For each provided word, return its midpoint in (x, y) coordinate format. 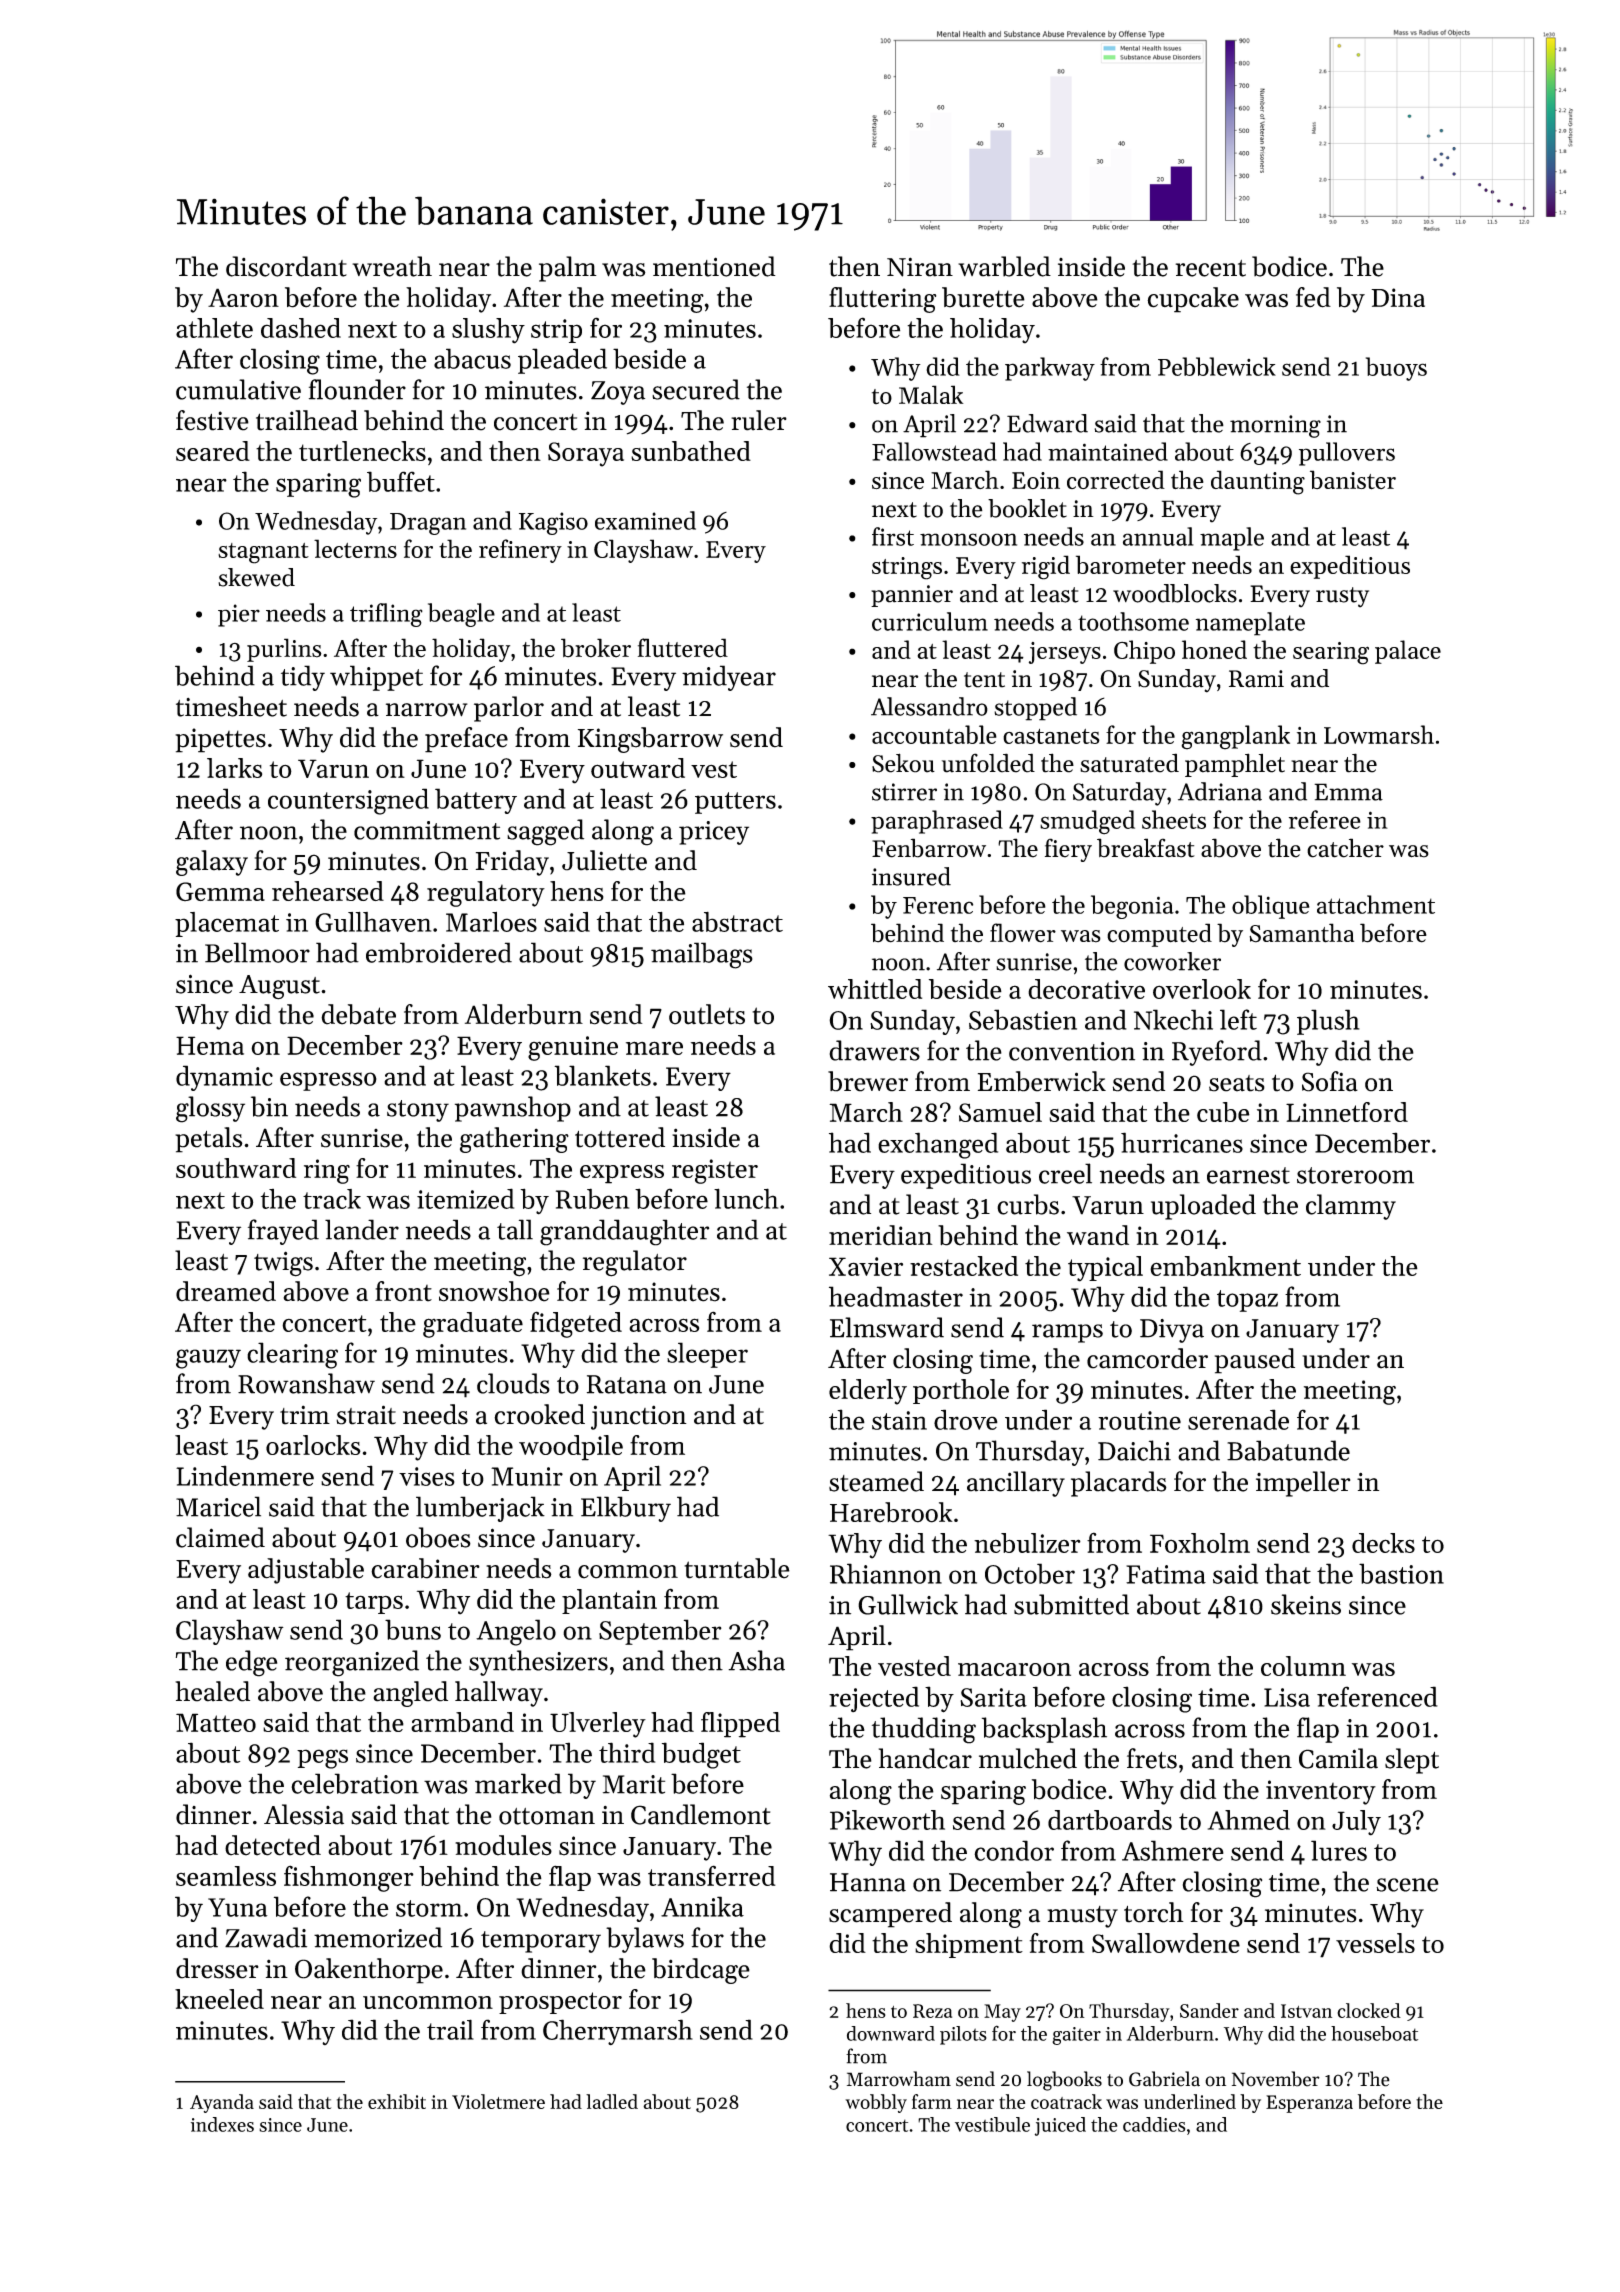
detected (273, 1845)
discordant (286, 266)
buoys (1396, 369)
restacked (964, 1266)
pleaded (562, 361)
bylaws (645, 1940)
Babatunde (1288, 1450)
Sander (1209, 2010)
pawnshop (513, 1109)
